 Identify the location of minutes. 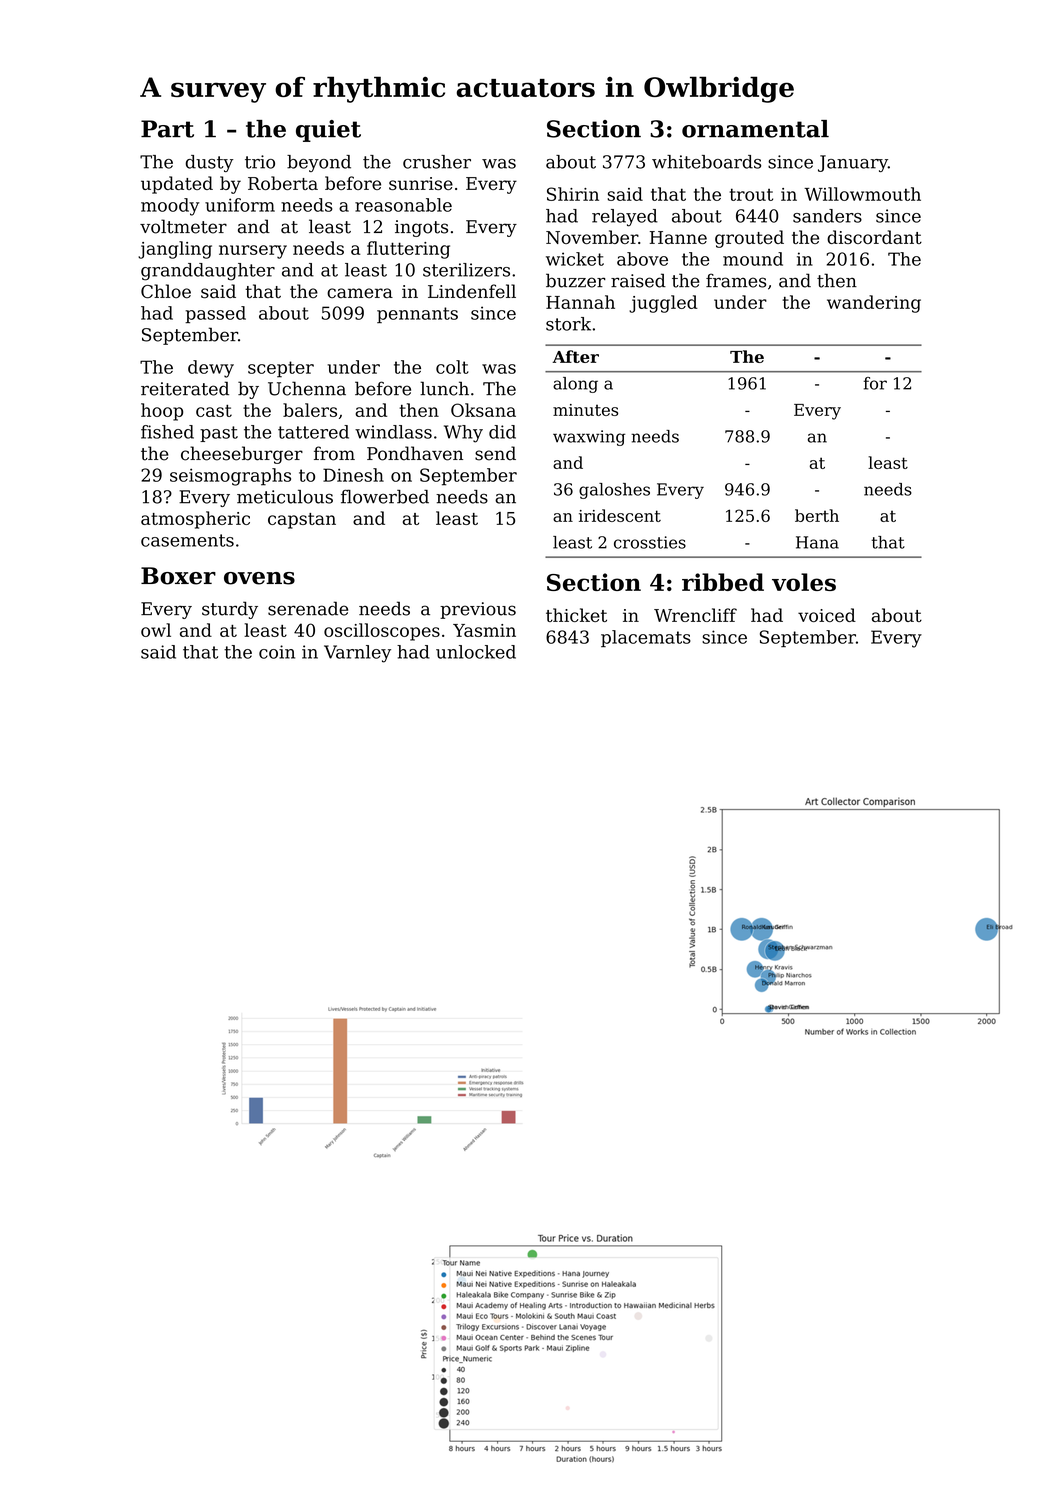
(585, 410).
